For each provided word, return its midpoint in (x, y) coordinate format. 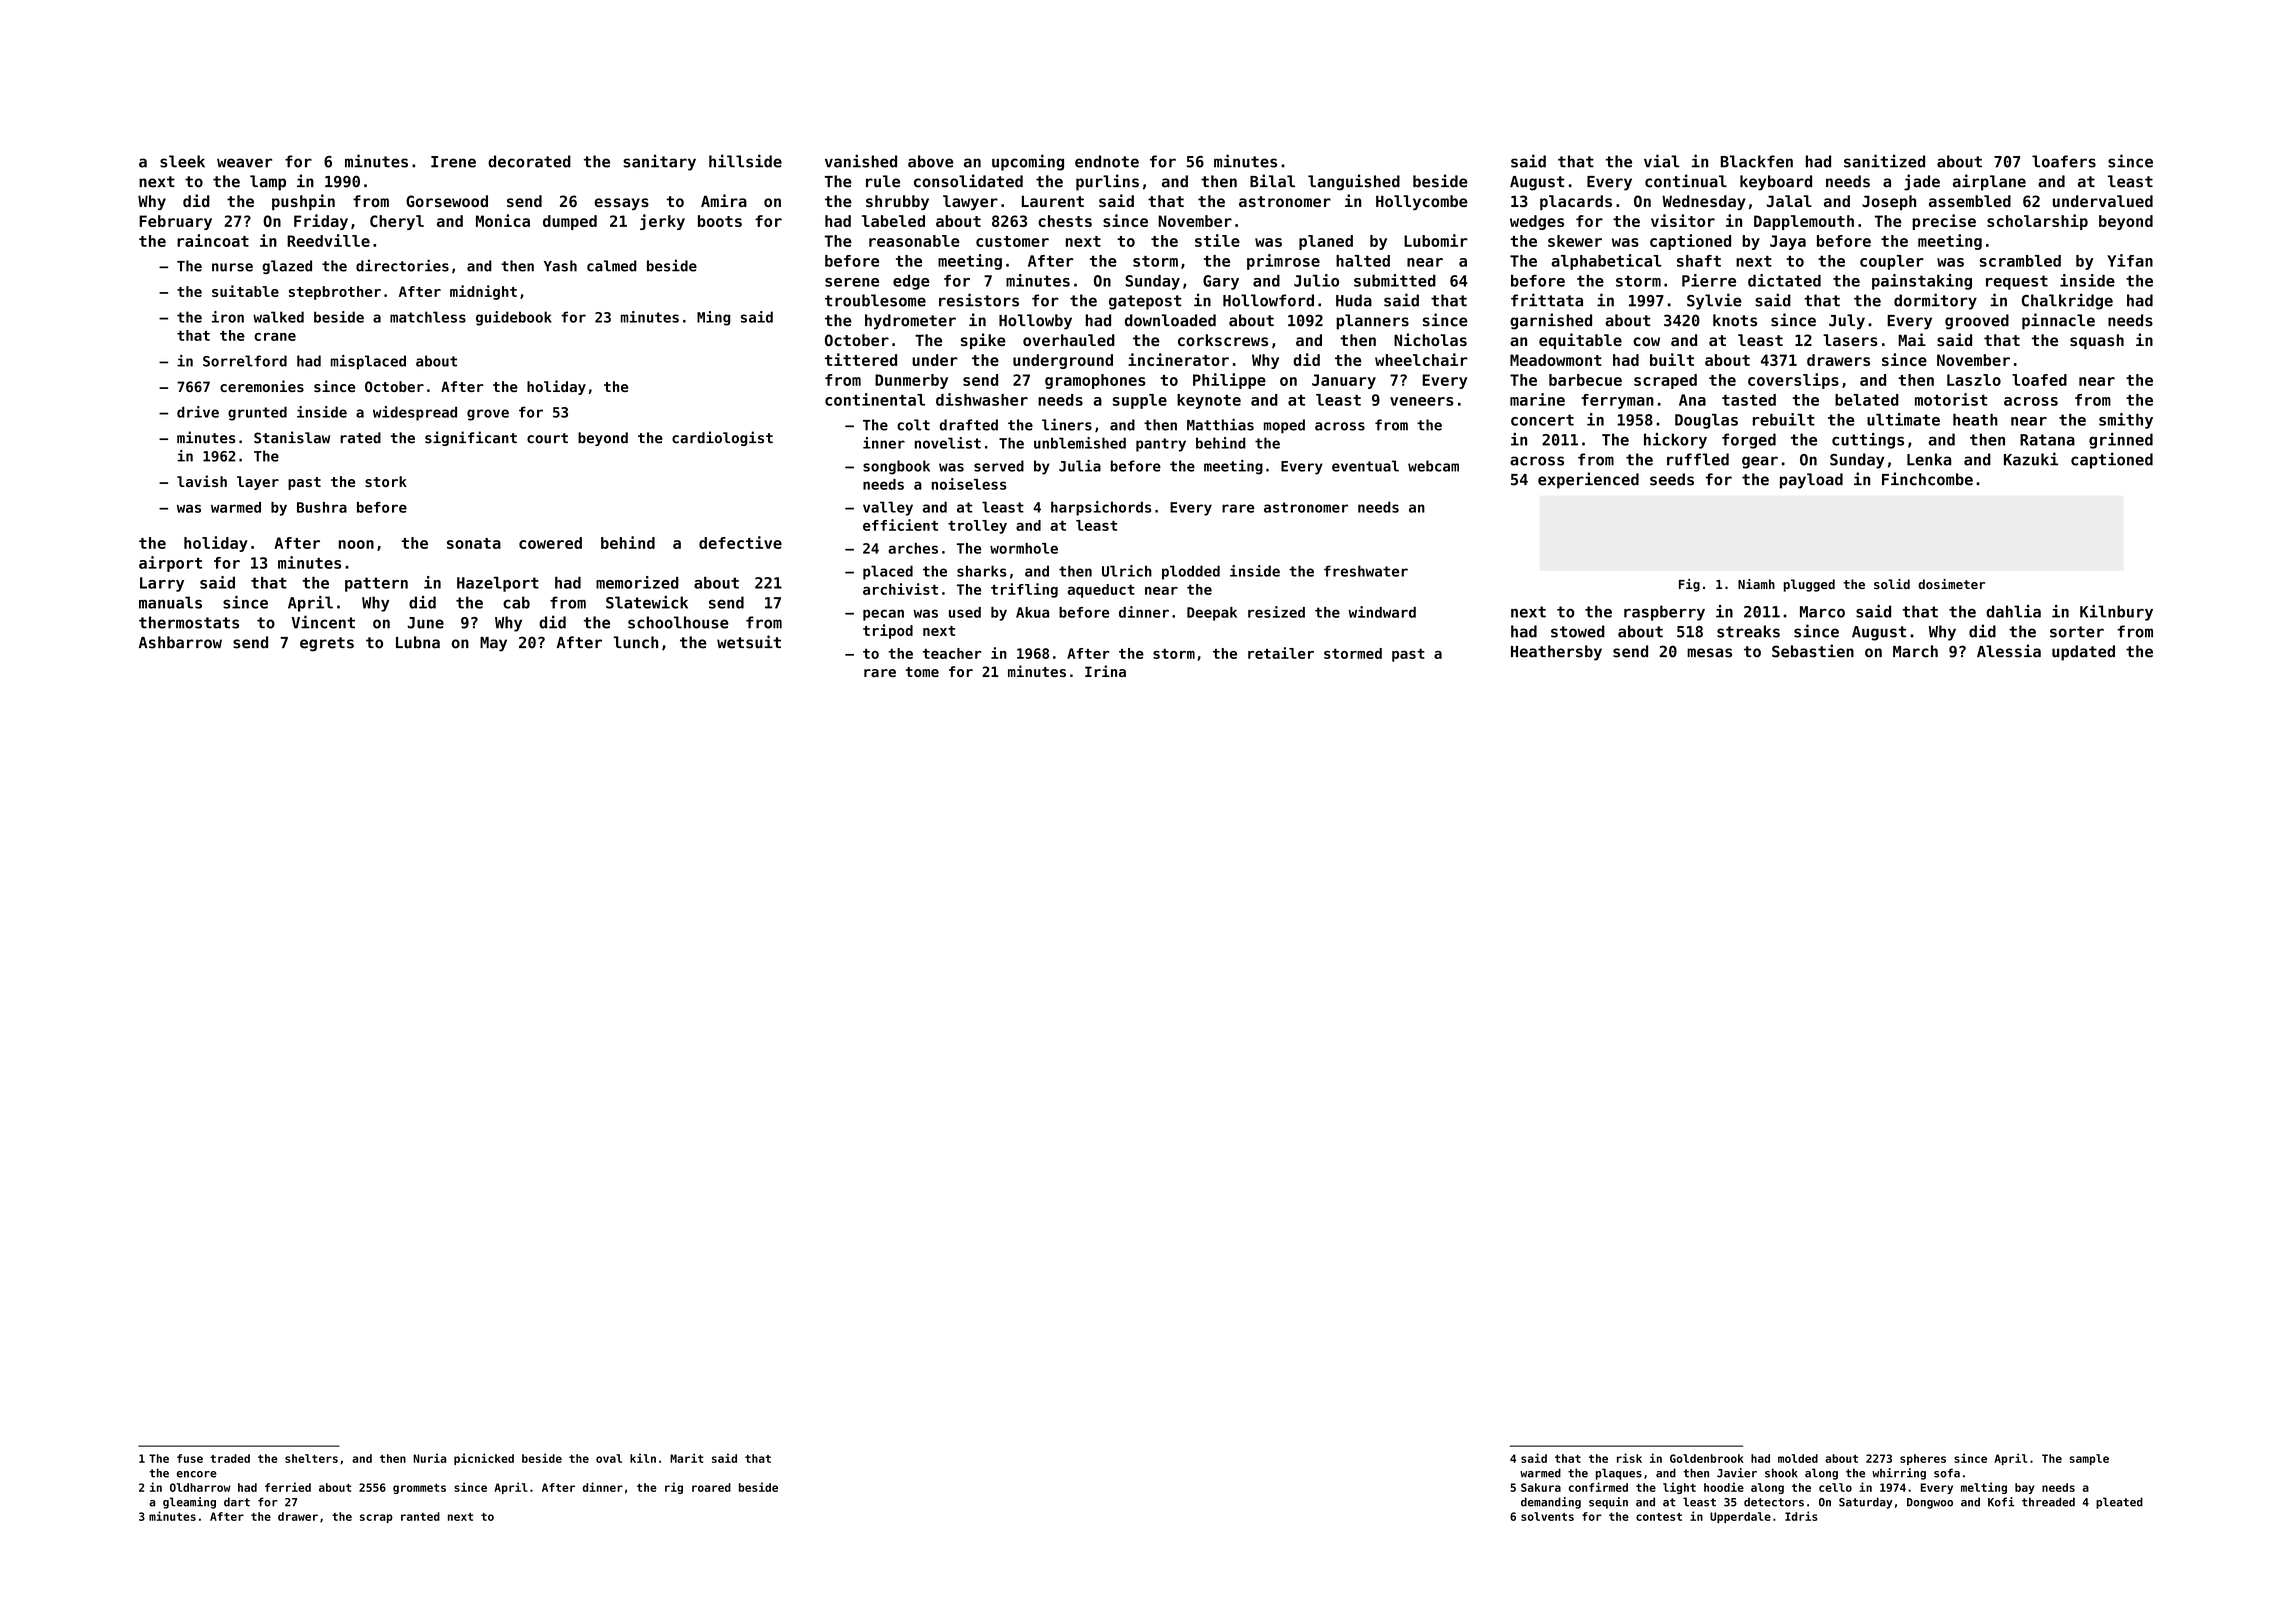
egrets (327, 644)
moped (1284, 426)
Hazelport (498, 584)
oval (609, 1458)
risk (1629, 1458)
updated (2083, 653)
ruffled (1698, 459)
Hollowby (1035, 322)
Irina (1105, 671)
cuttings (1868, 441)
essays (621, 204)
